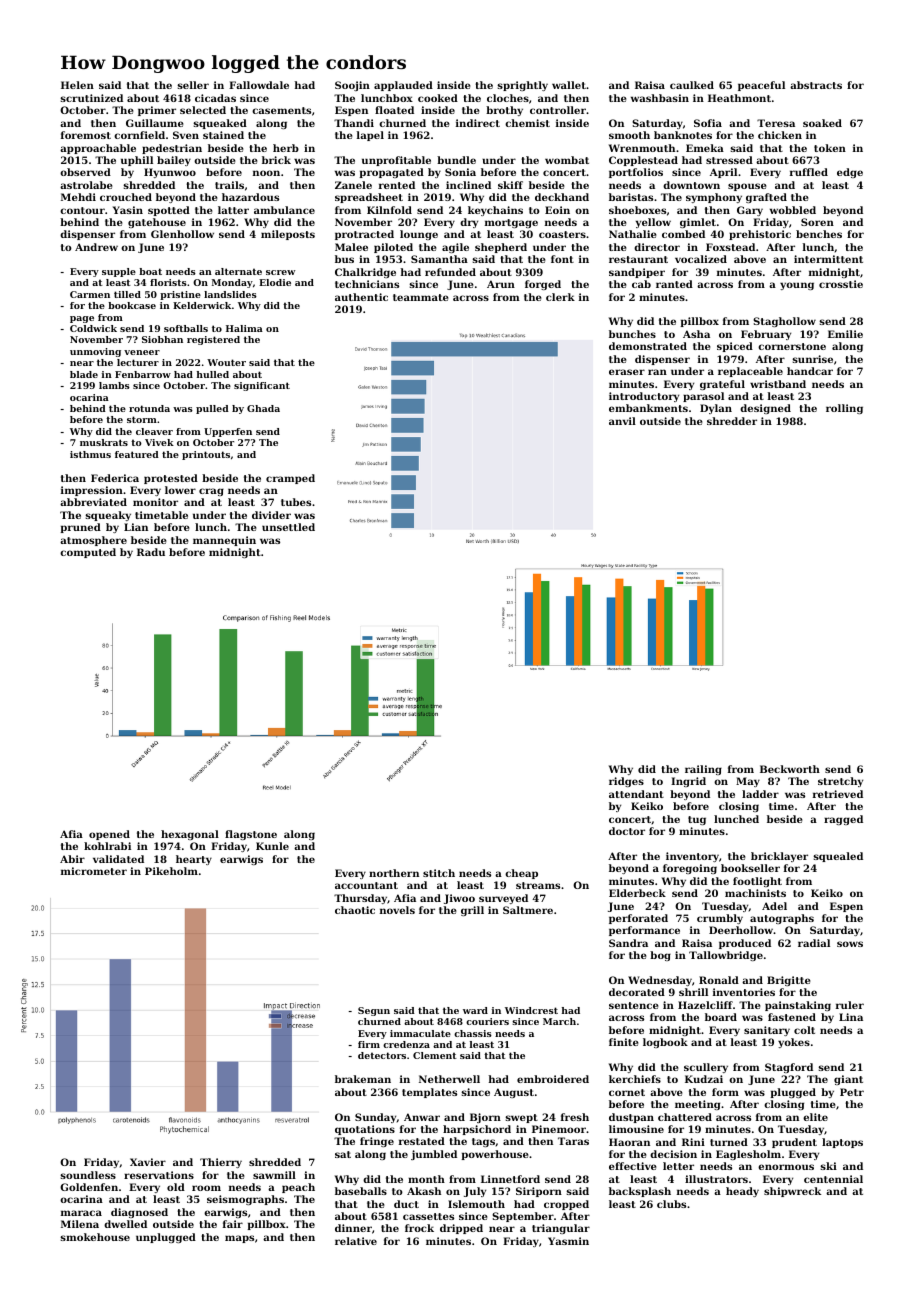 The height and width of the document is (1308, 924). Describe the element at coordinates (840, 782) in the document. I see `stretchy` at that location.
